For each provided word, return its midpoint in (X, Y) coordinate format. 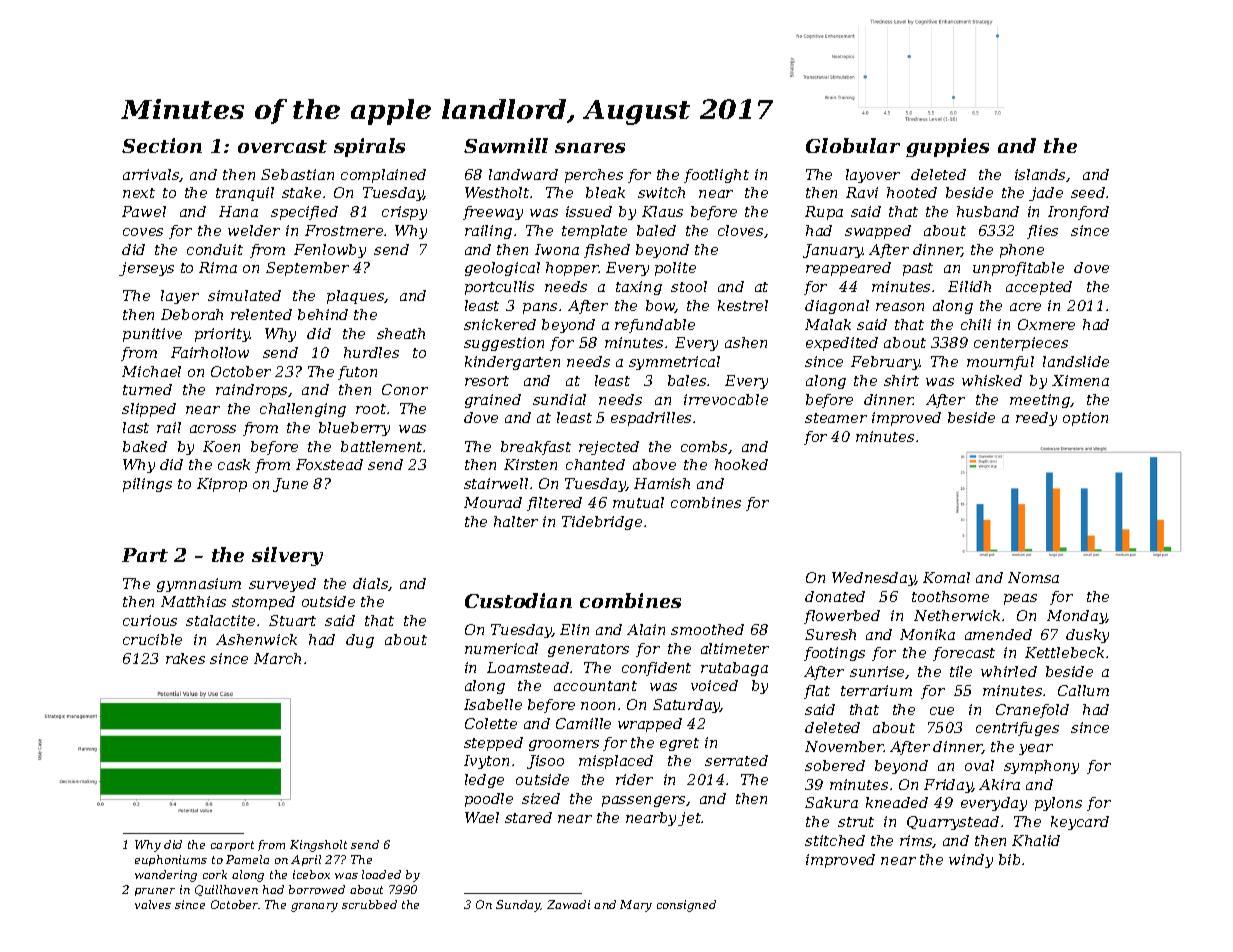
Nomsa (1033, 577)
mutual (638, 502)
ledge (484, 781)
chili (976, 324)
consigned (686, 906)
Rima (218, 267)
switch (661, 192)
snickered (500, 324)
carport (232, 846)
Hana (238, 211)
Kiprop (222, 485)
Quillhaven (226, 890)
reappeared (848, 269)
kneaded (897, 802)
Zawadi (568, 904)
